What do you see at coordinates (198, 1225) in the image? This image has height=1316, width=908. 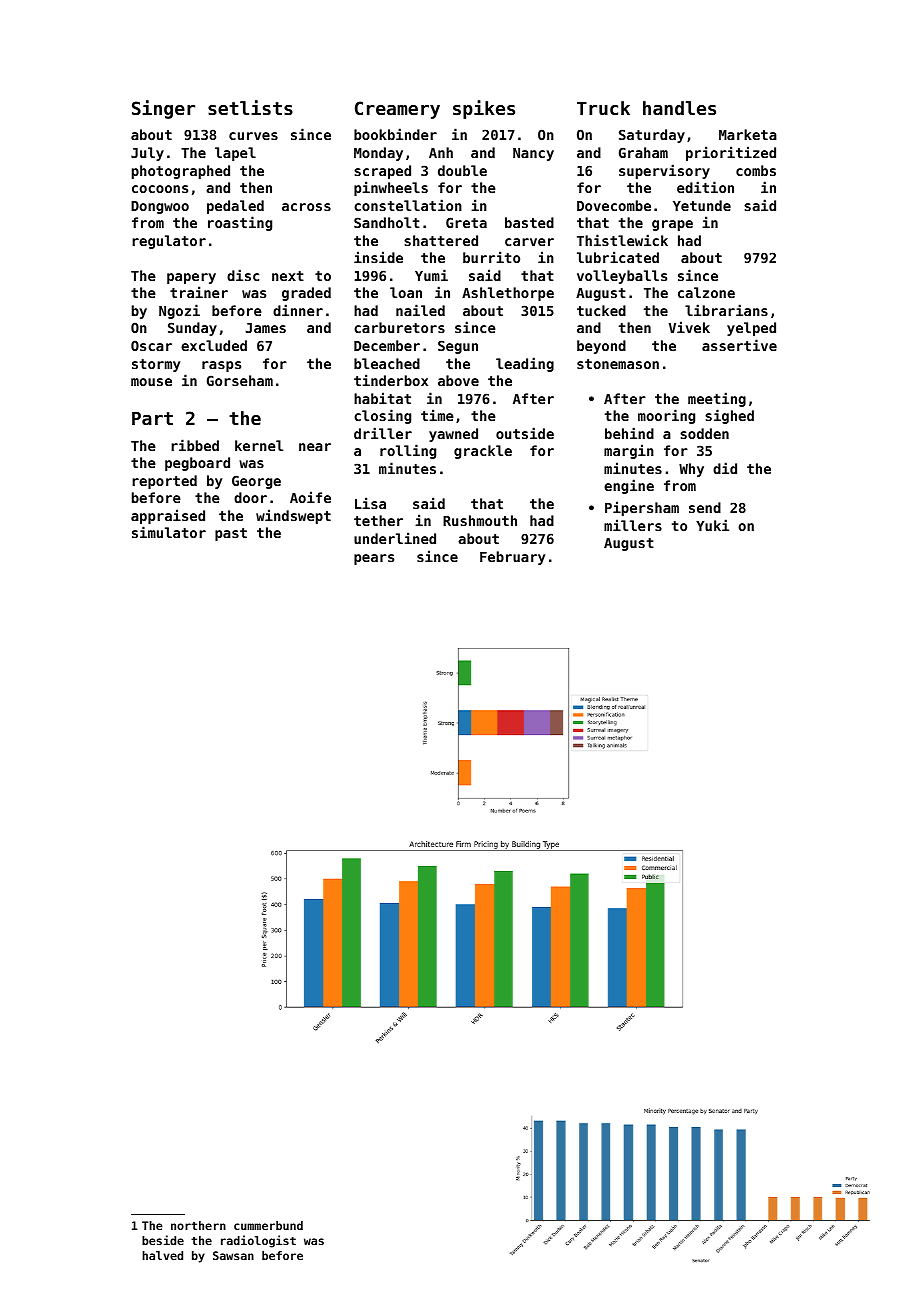 I see `northern` at bounding box center [198, 1225].
